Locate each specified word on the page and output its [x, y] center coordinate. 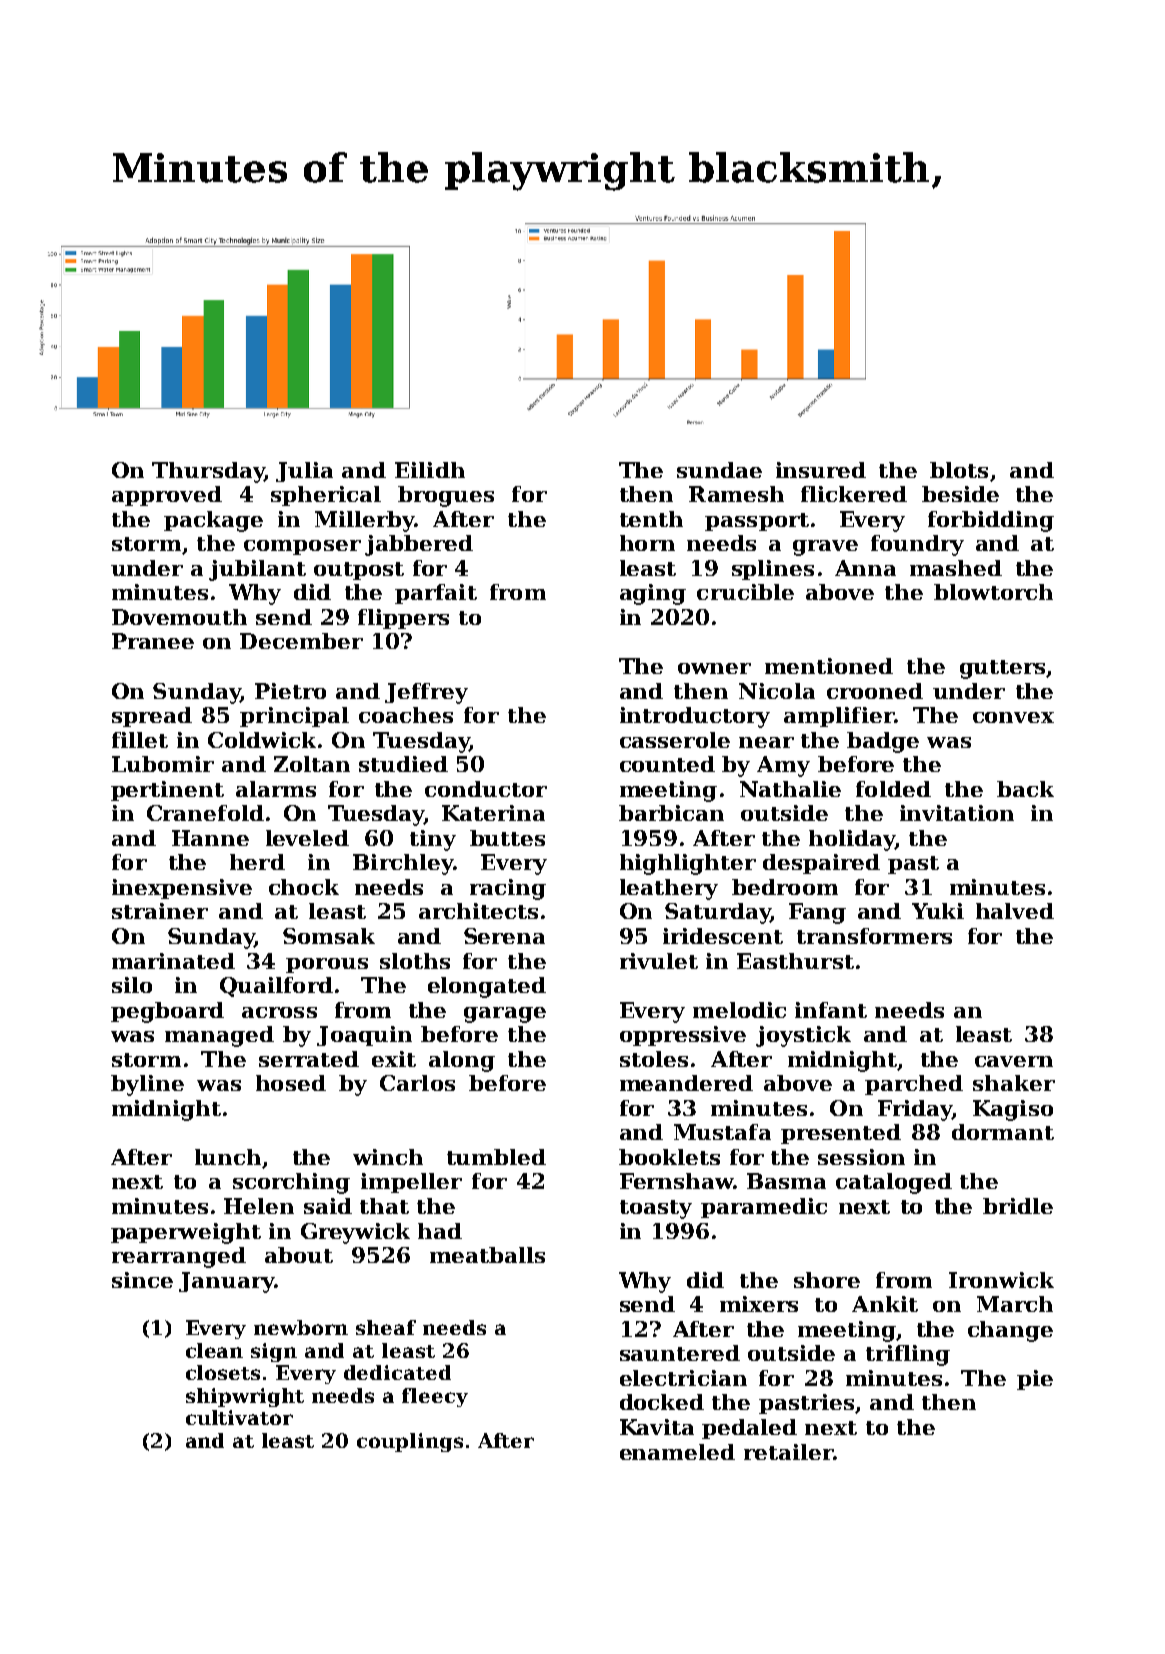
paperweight [186, 1233]
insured [821, 470]
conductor [486, 789]
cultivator [239, 1417]
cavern [1014, 1061]
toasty [656, 1209]
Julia [304, 472]
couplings [410, 1442]
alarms [276, 789]
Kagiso [1013, 1110]
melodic [739, 1010]
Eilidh [430, 470]
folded [893, 789]
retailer [788, 1452]
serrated [309, 1059]
